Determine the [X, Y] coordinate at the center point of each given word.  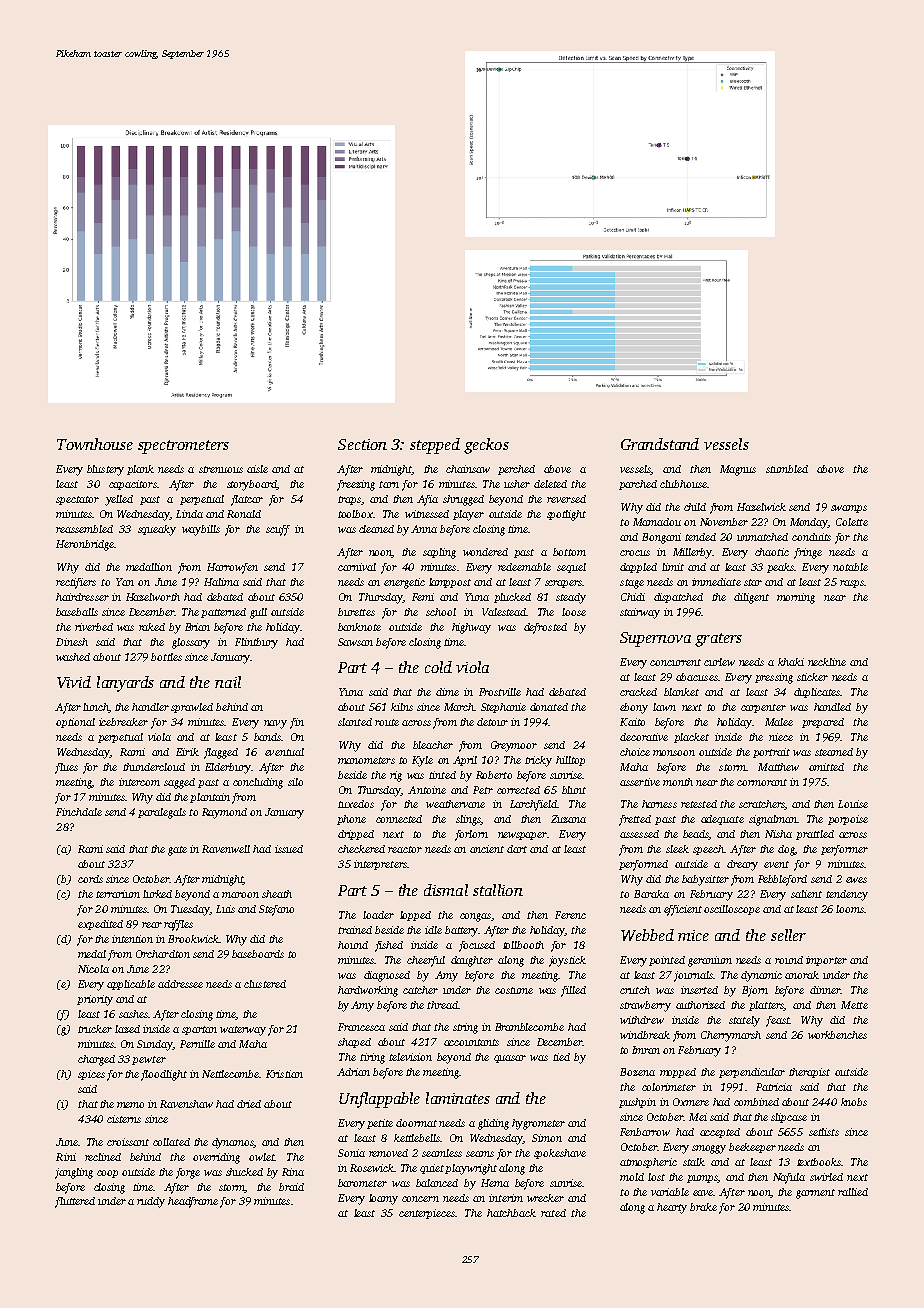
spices [91, 1075]
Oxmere [691, 1102]
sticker [812, 677]
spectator [77, 500]
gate [177, 851]
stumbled [787, 469]
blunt [574, 790]
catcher [420, 990]
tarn [389, 484]
